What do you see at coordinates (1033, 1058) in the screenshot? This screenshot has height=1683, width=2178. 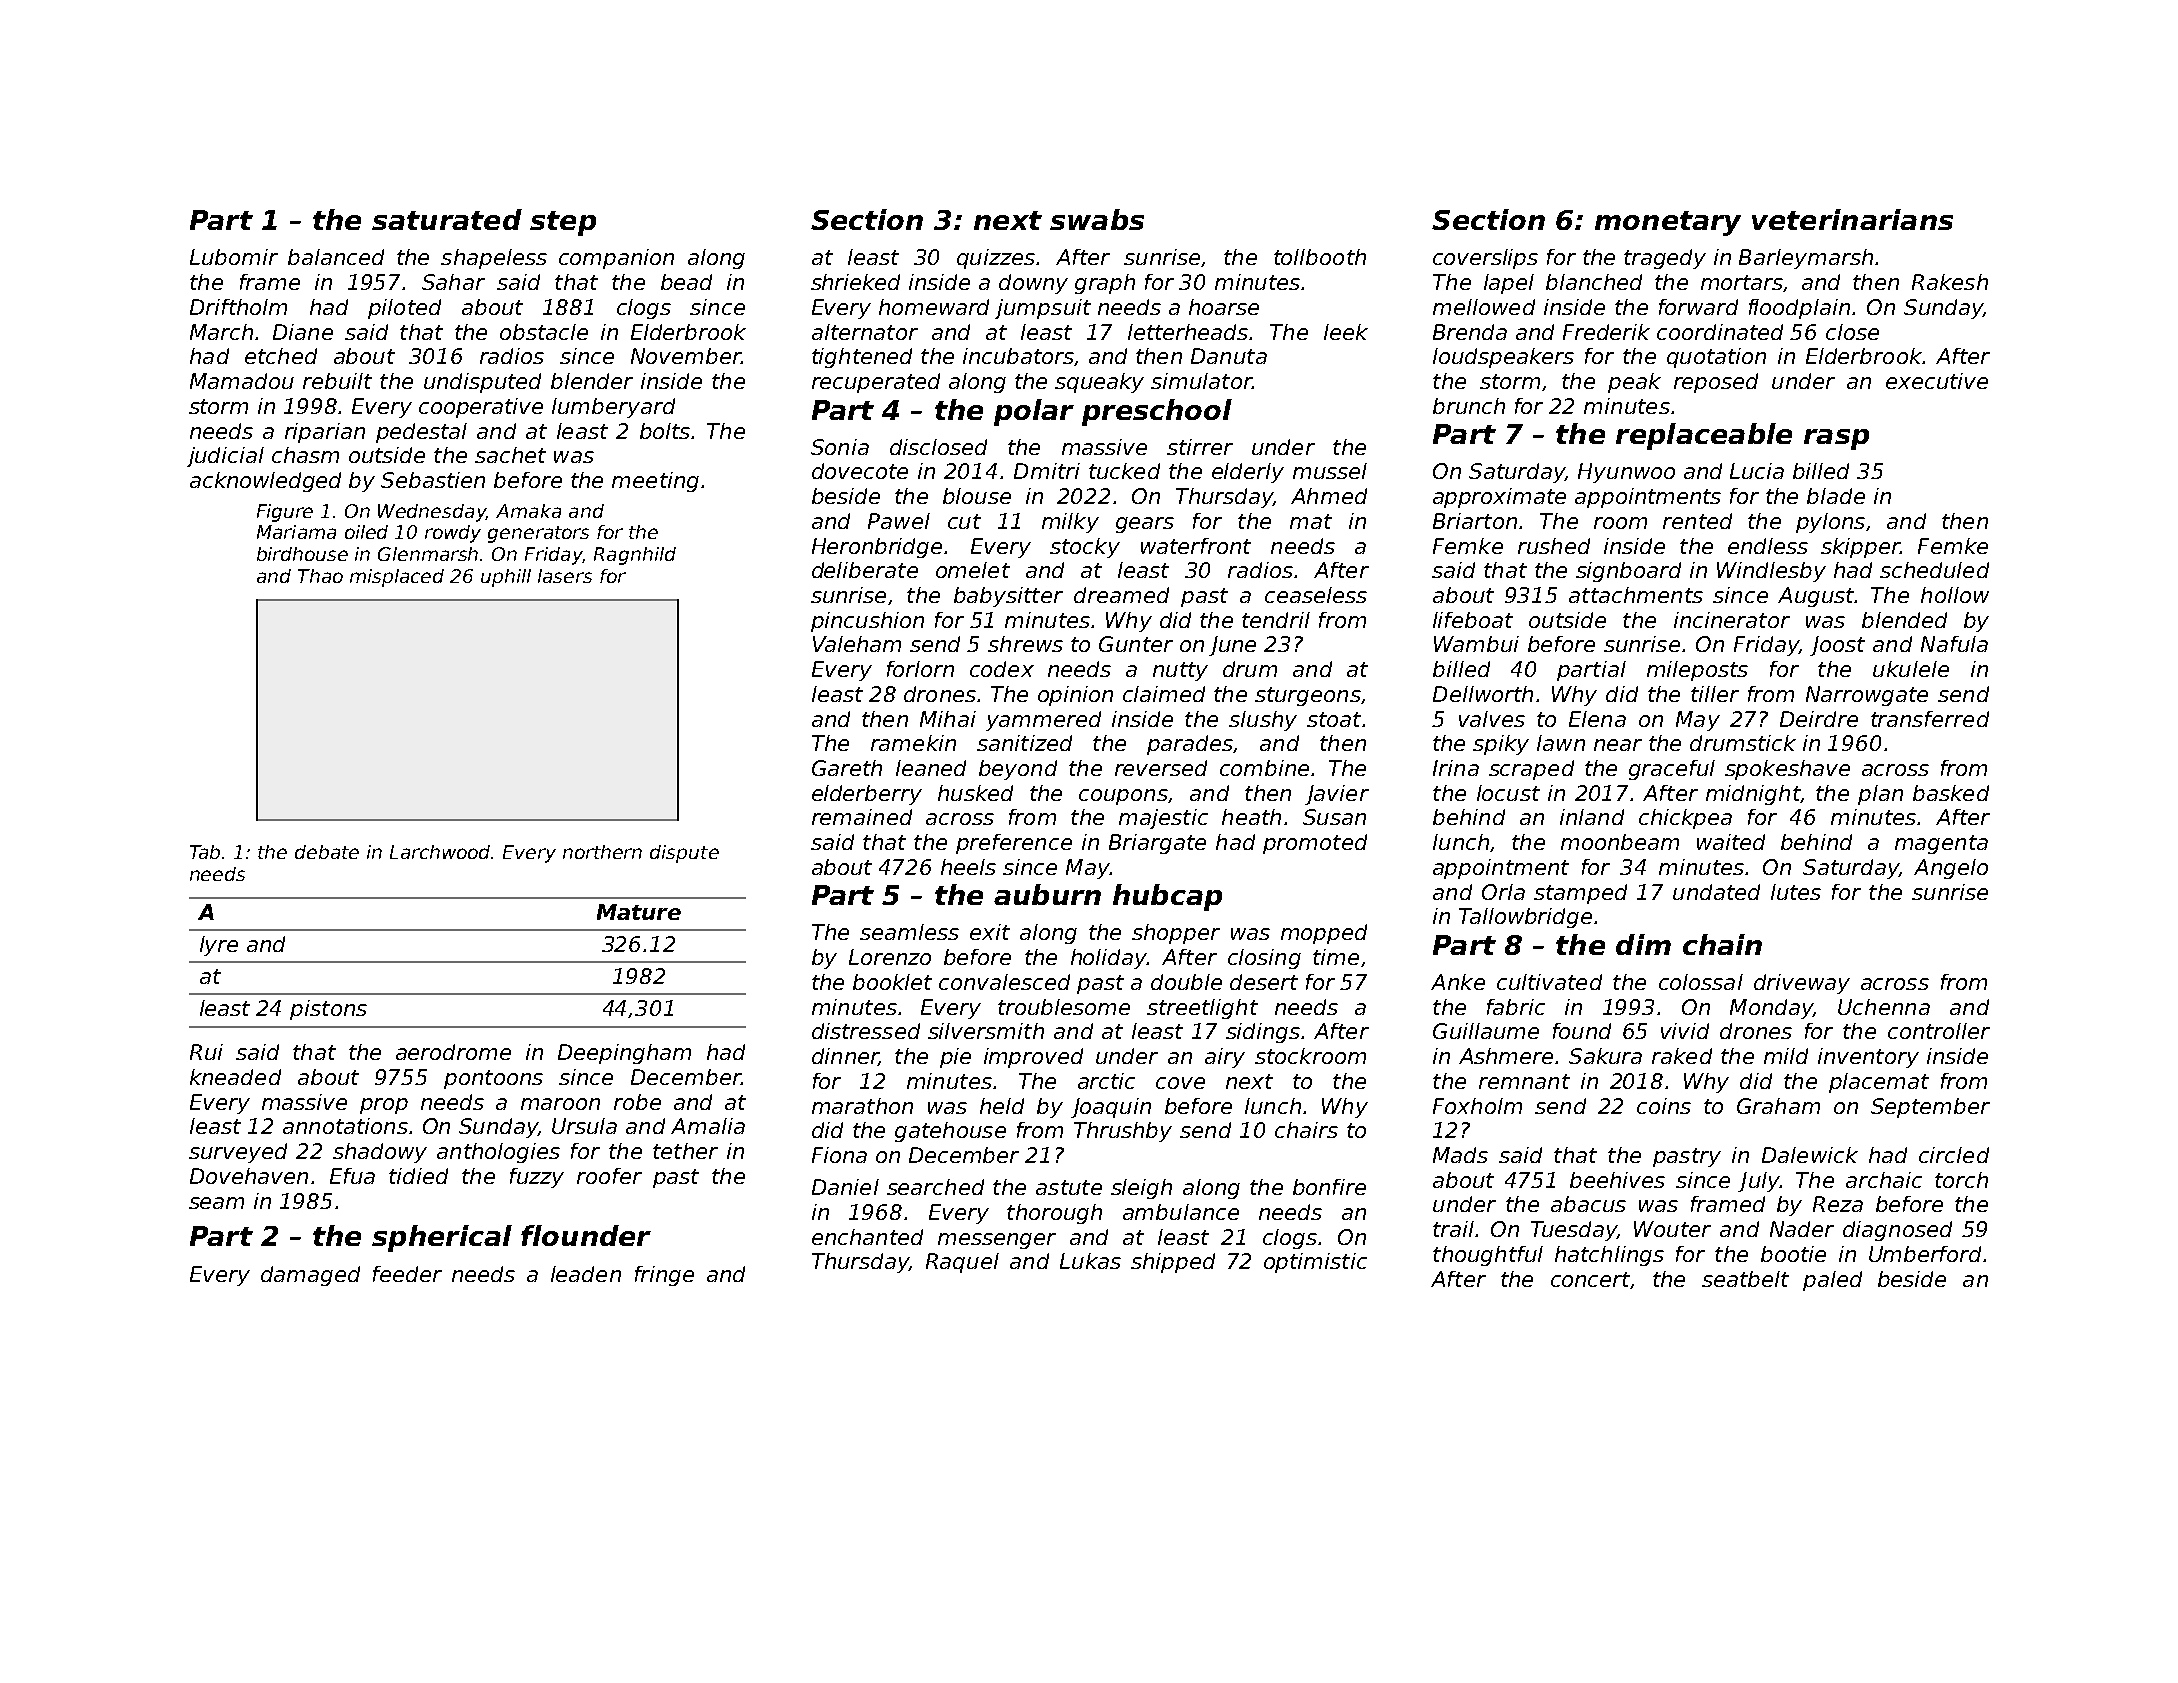 I see `improved` at bounding box center [1033, 1058].
